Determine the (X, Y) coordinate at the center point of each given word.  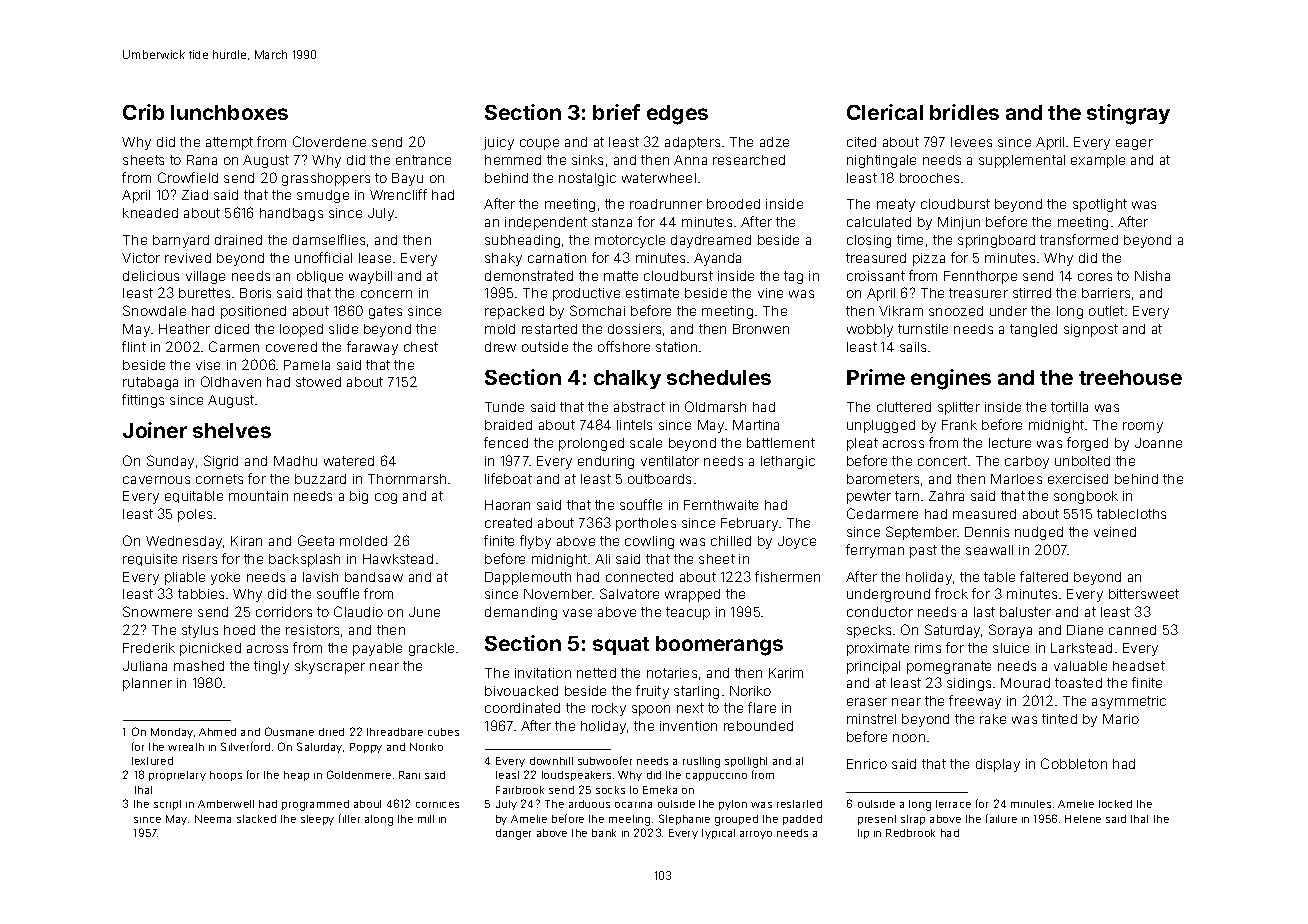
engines (951, 379)
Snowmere (157, 611)
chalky (627, 379)
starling (696, 692)
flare (762, 707)
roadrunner (666, 204)
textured (152, 761)
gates (385, 312)
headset (1139, 666)
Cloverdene (329, 141)
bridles (964, 112)
